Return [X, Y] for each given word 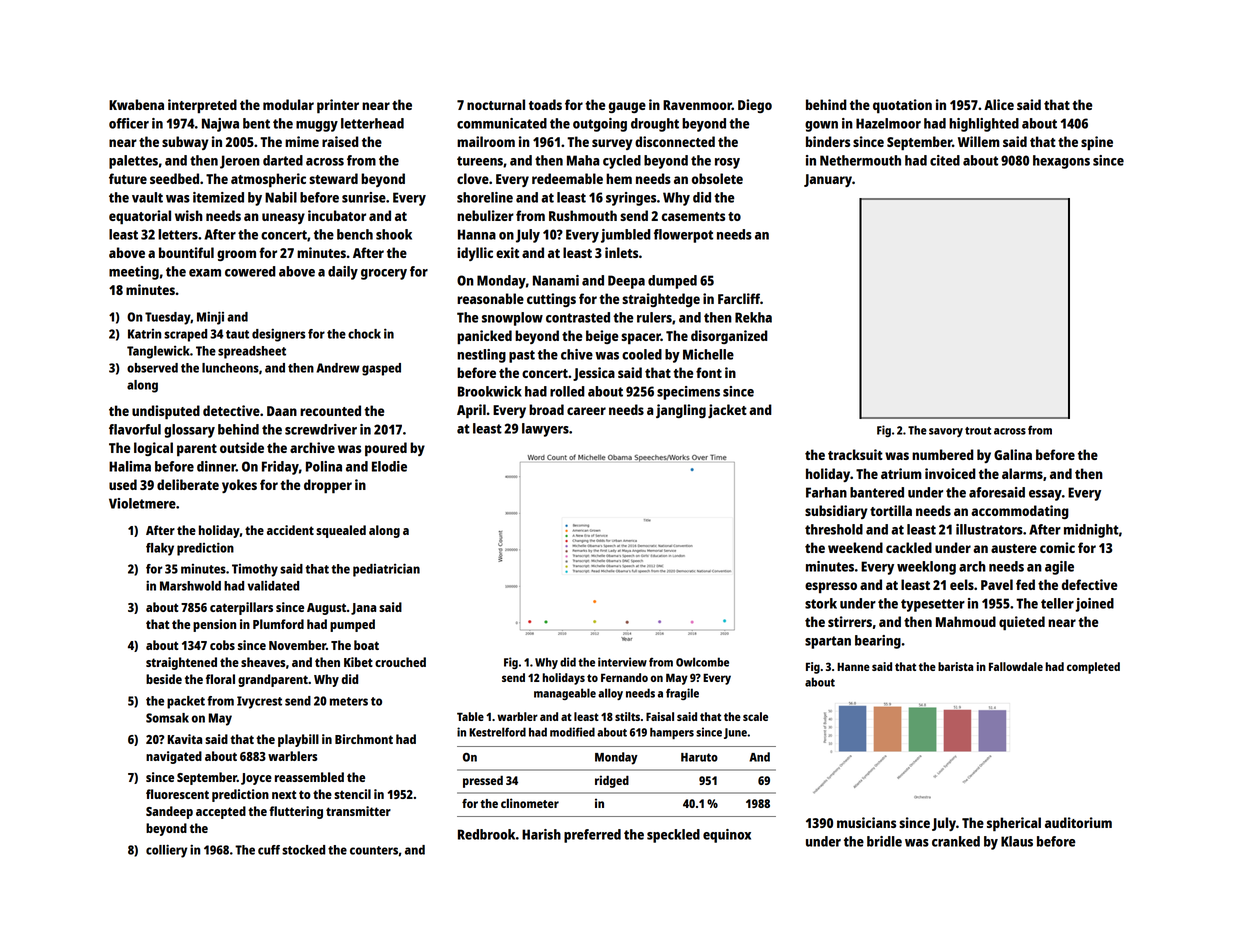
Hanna [477, 234]
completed [1093, 668]
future [128, 178]
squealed [341, 531]
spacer [641, 339]
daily [343, 273]
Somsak [167, 718]
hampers [672, 733]
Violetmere [142, 503]
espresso [831, 587]
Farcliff [739, 298]
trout [978, 431]
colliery [166, 851]
